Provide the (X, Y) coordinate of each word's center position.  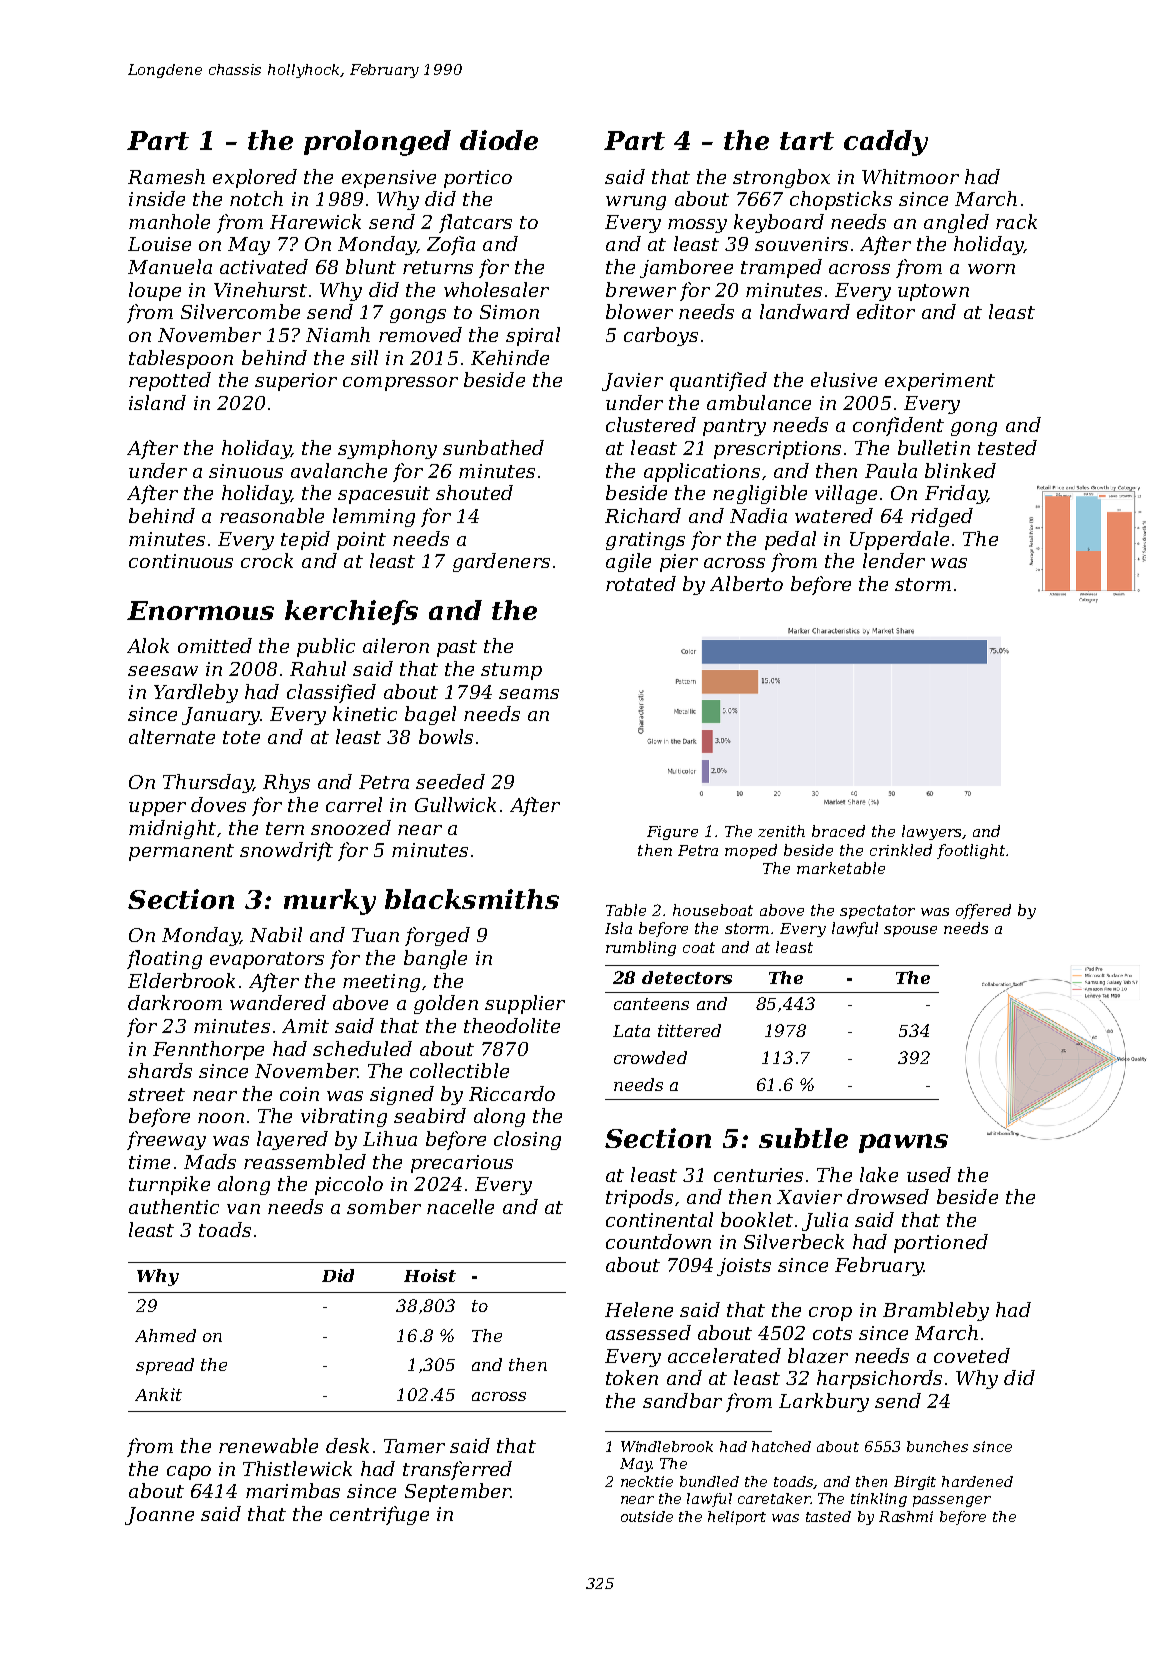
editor (886, 311)
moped (751, 851)
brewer (641, 289)
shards (160, 1070)
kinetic (365, 713)
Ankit (158, 1394)
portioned (941, 1243)
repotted (170, 381)
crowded (650, 1057)
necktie (647, 1481)
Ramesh (166, 176)
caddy (886, 143)
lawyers (931, 832)
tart (807, 141)
